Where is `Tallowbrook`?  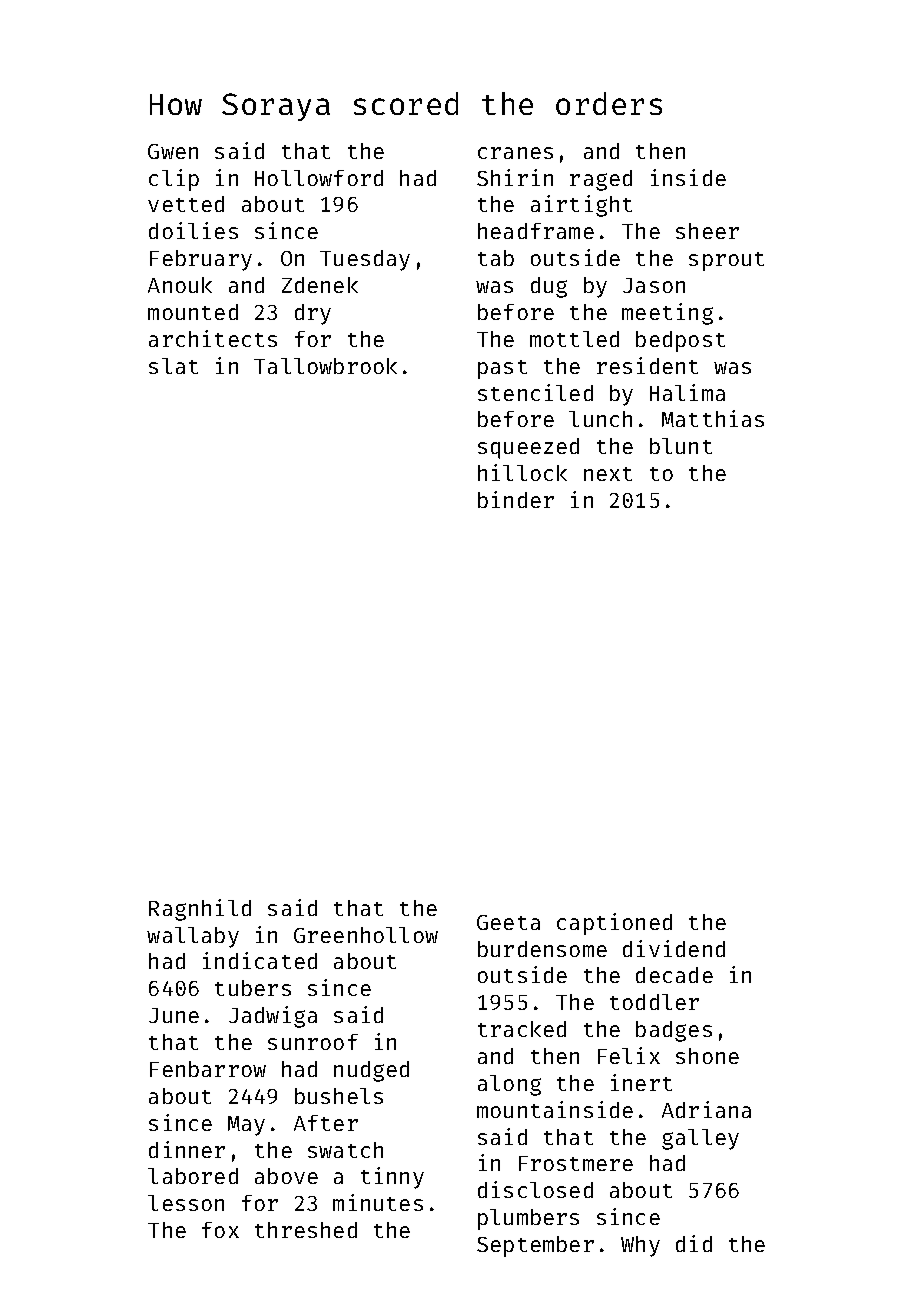 Tallowbrook is located at coordinates (325, 366).
